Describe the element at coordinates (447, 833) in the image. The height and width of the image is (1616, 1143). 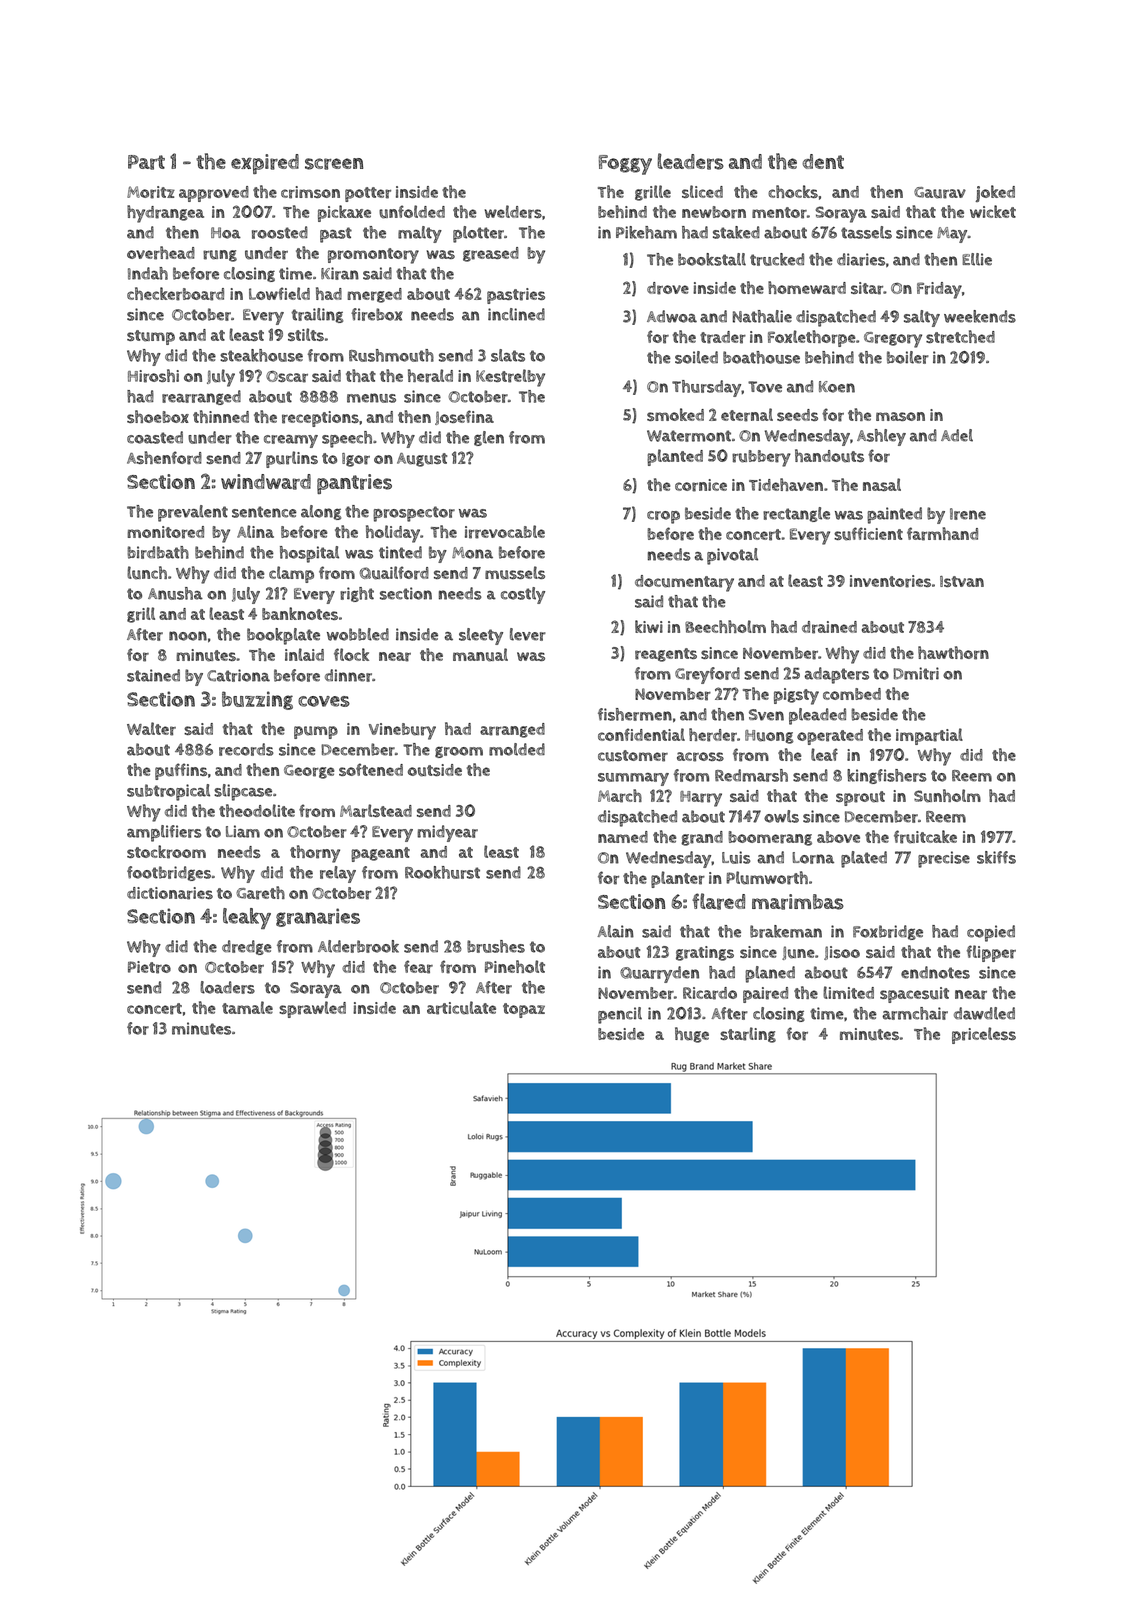
I see `midyear` at that location.
